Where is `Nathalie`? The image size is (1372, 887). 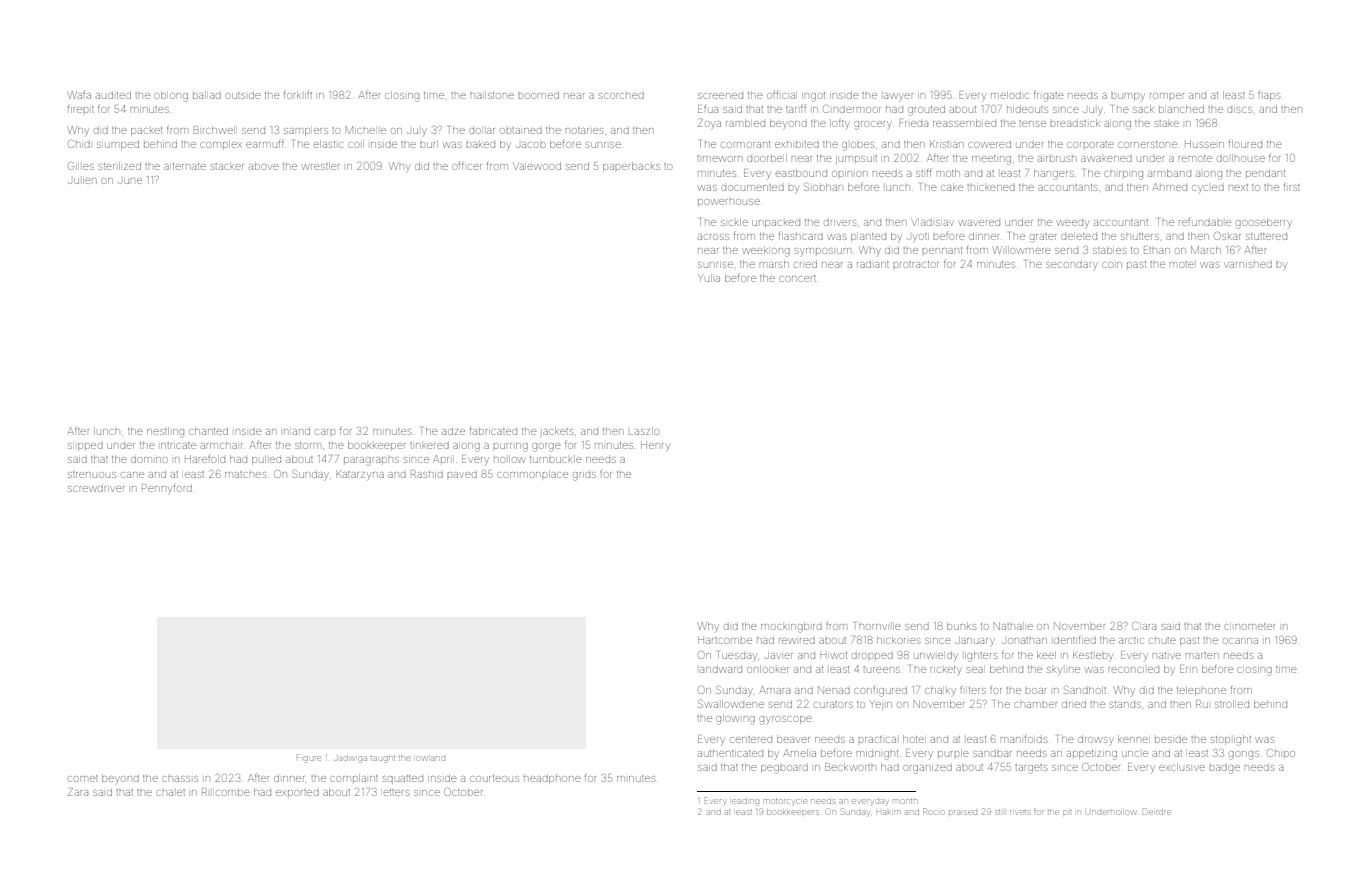 Nathalie is located at coordinates (1013, 626).
